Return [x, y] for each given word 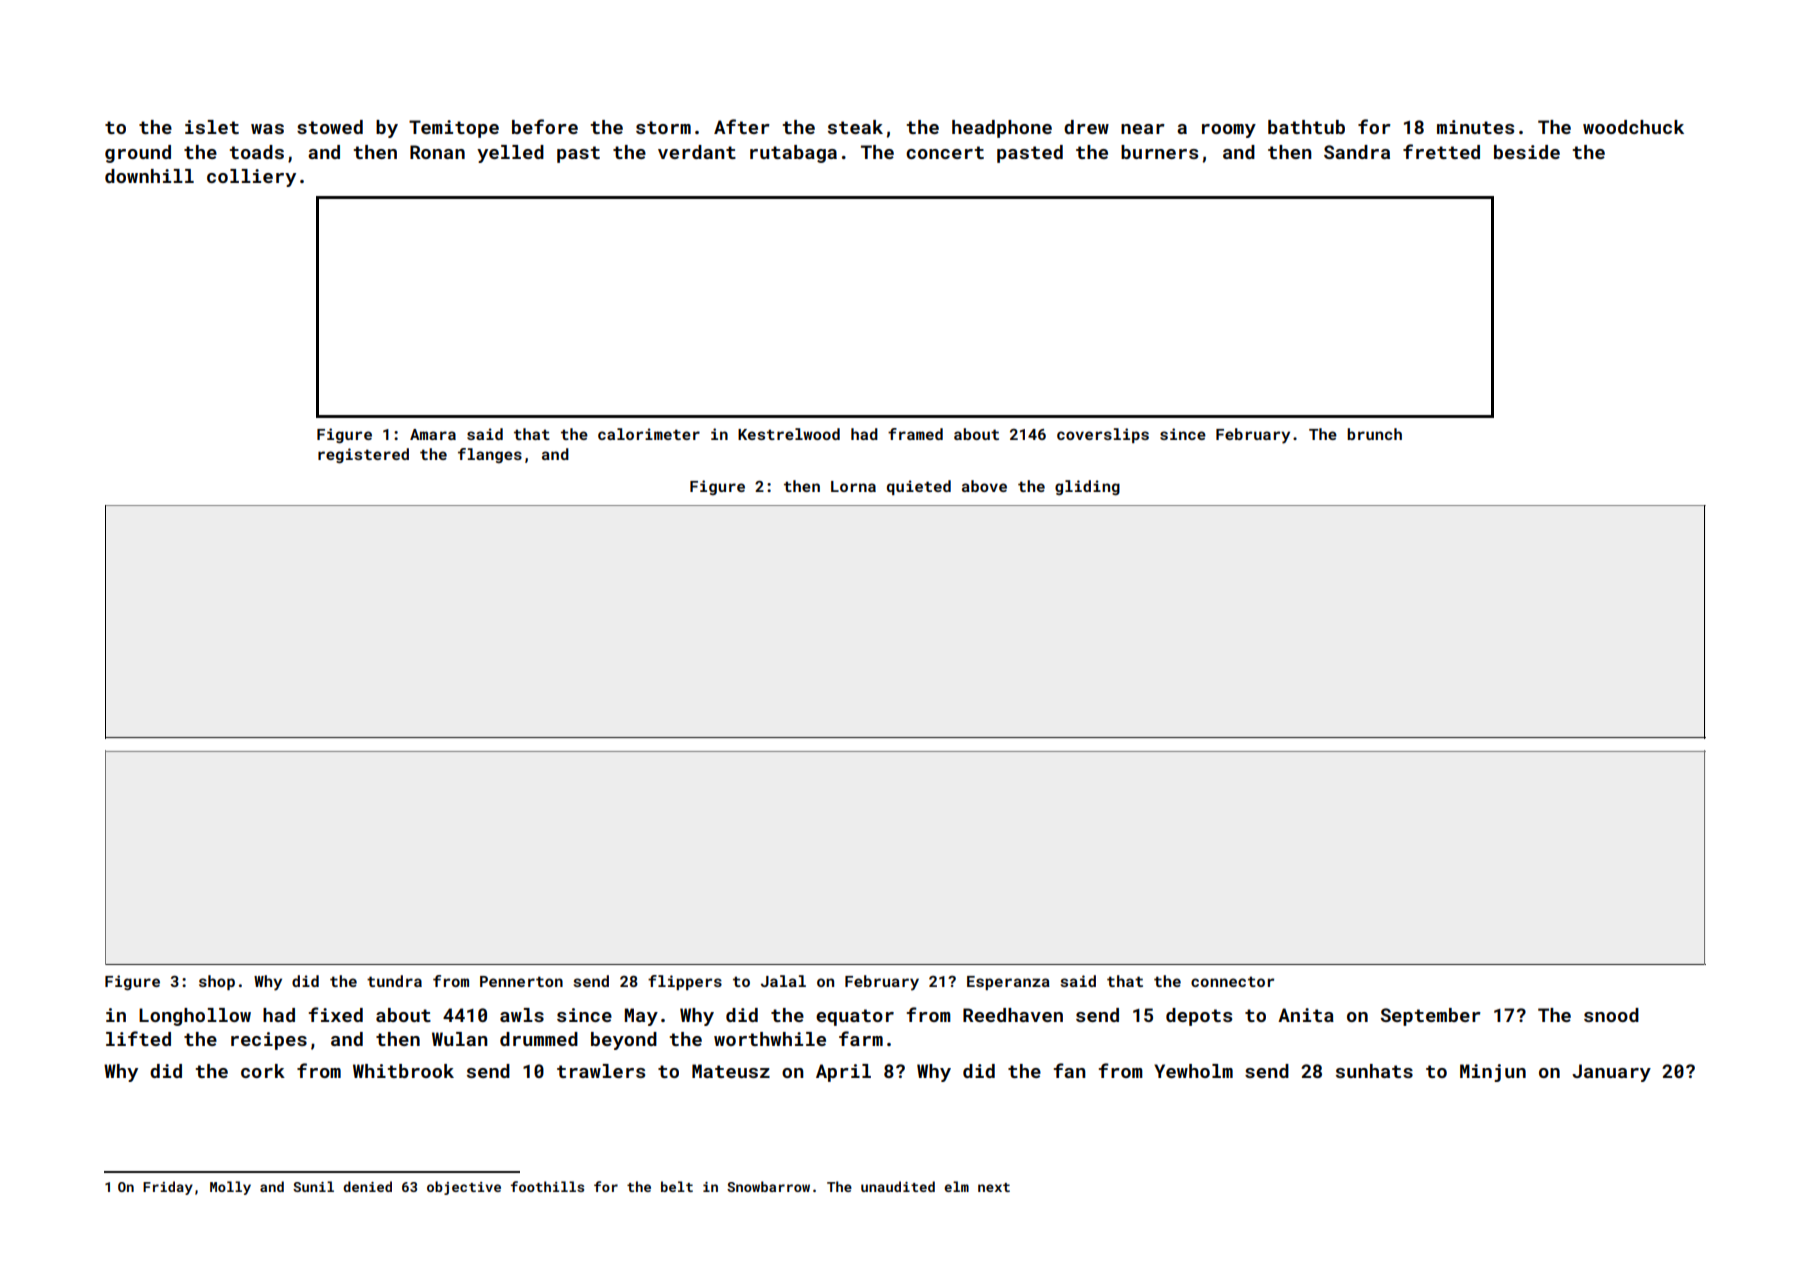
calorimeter [649, 434]
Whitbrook [403, 1071]
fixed [336, 1014]
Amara [433, 434]
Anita [1306, 1015]
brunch [1374, 434]
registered [363, 456]
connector [1232, 981]
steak [855, 127]
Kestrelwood [789, 434]
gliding [1087, 488]
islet [212, 127]
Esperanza [1008, 983]
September [1431, 1017]
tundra [394, 981]
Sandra [1357, 152]
